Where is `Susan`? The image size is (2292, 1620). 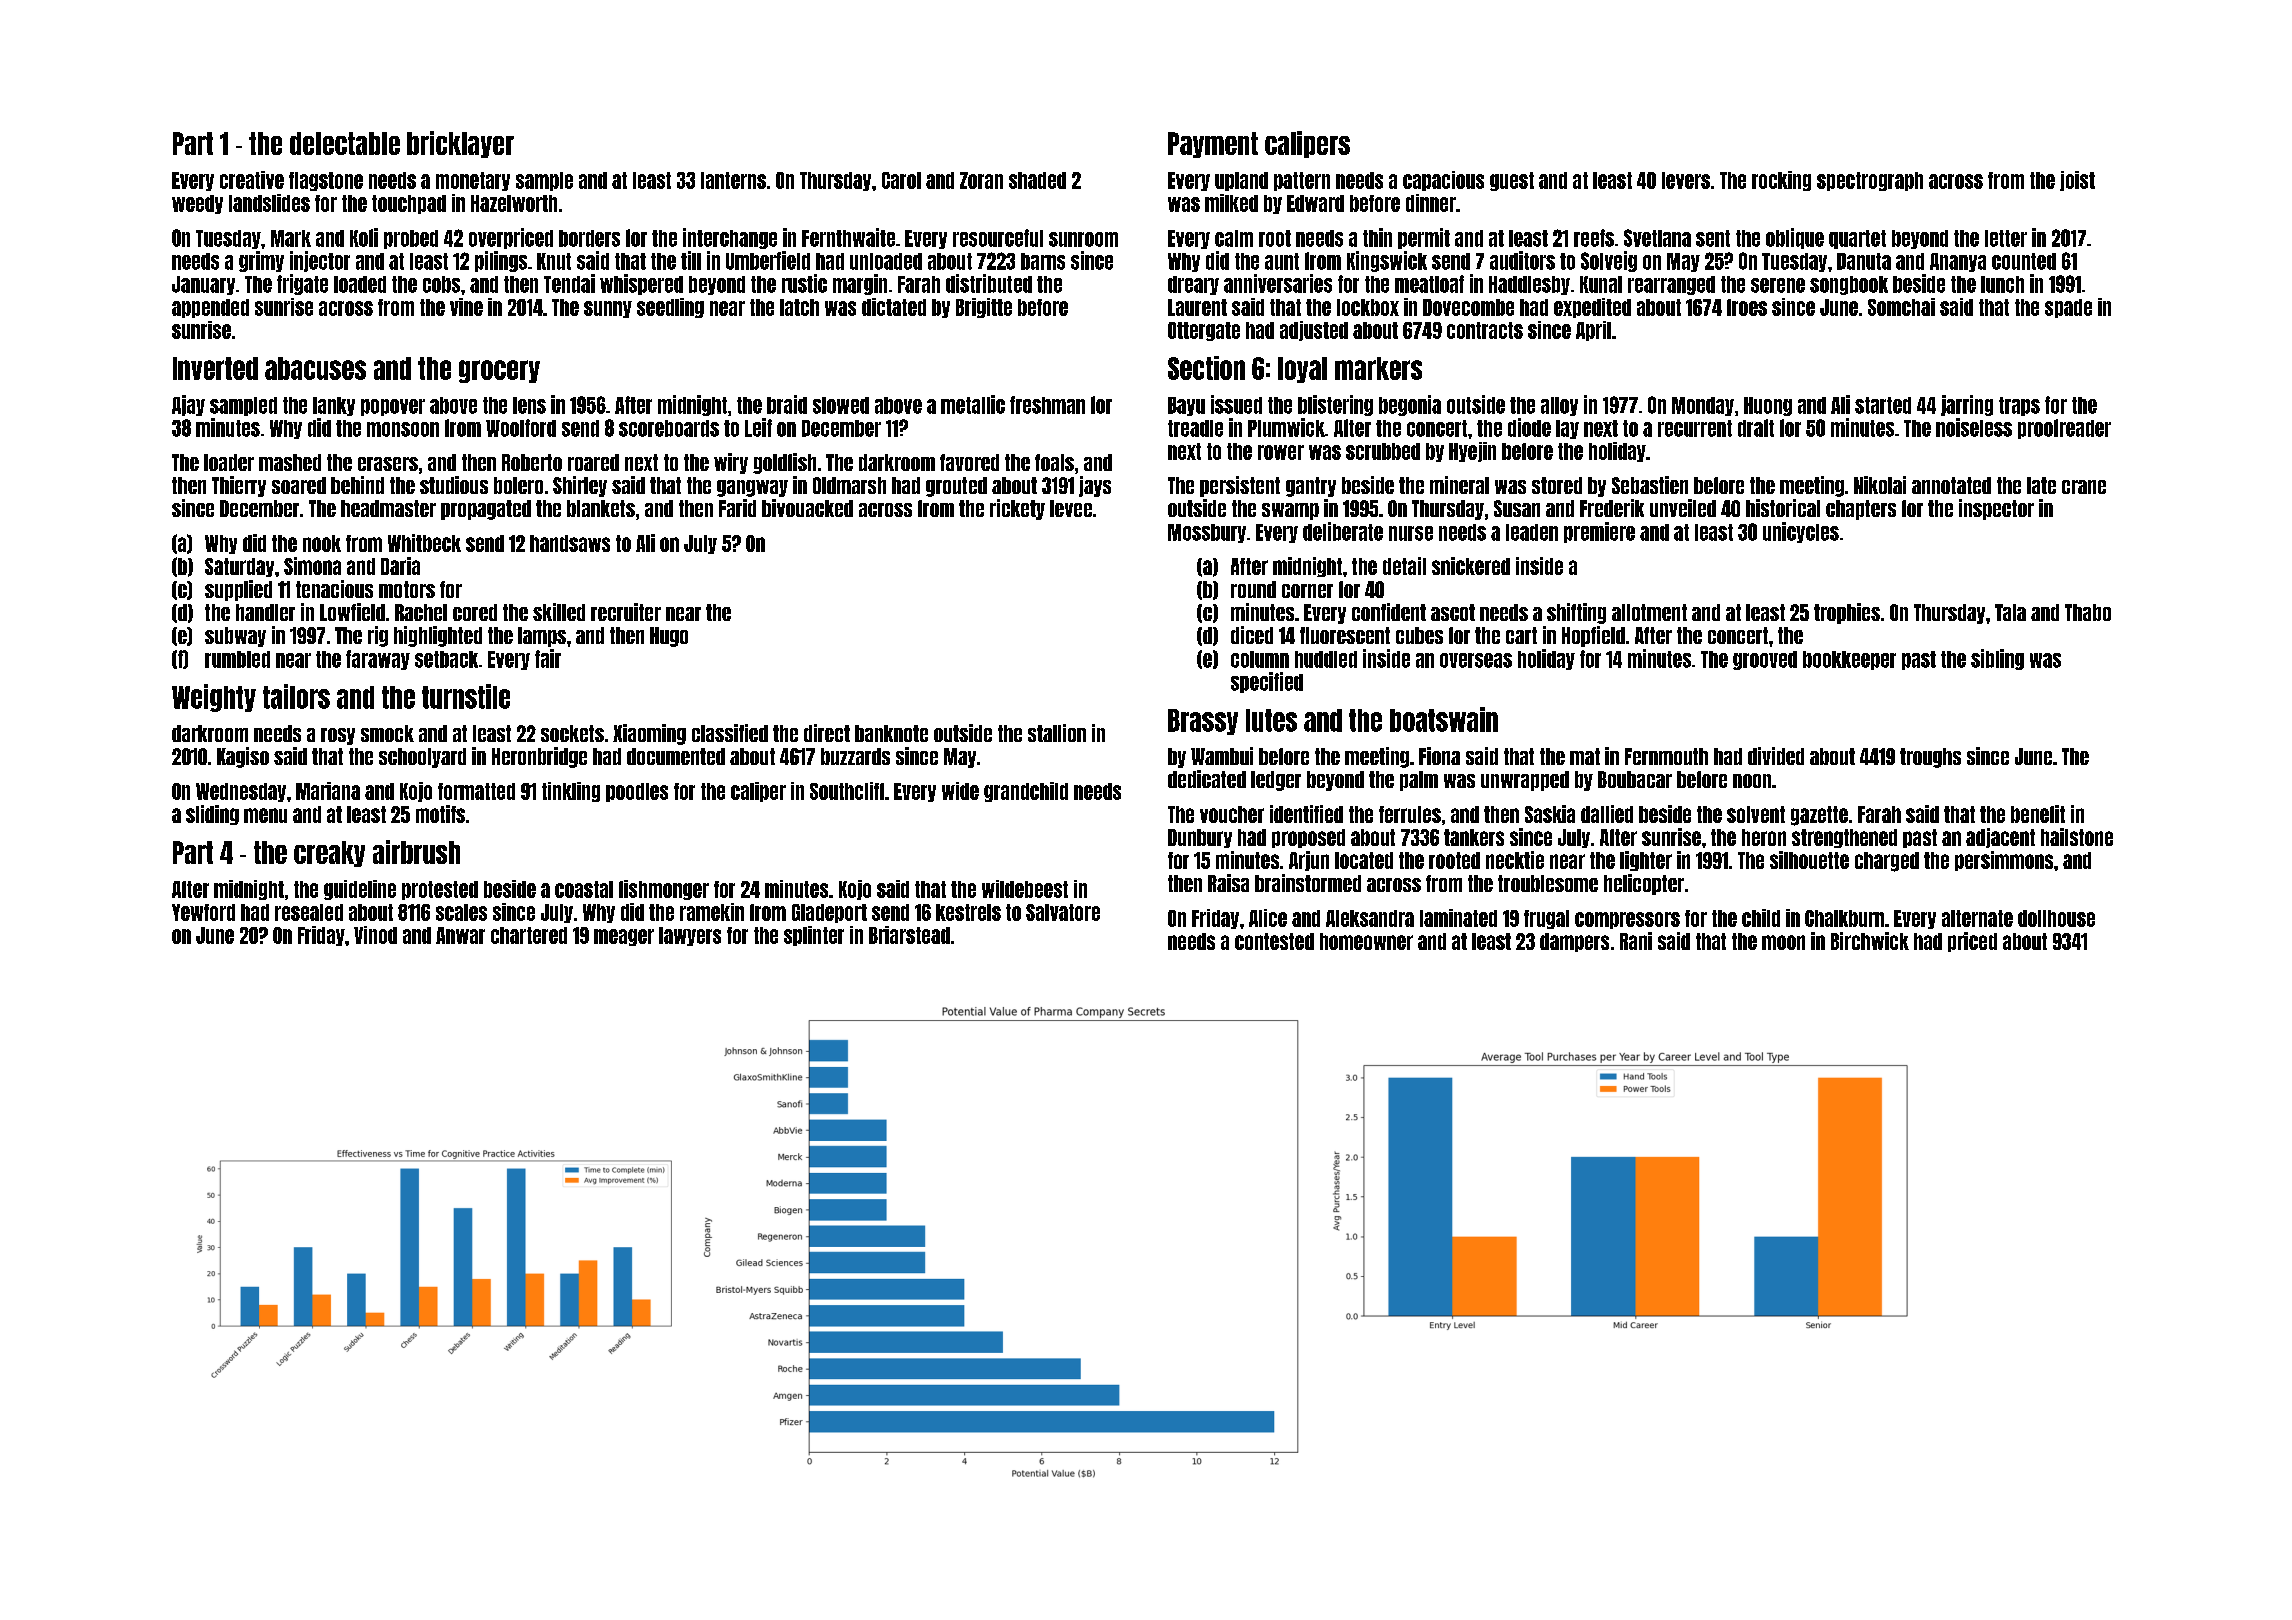 Susan is located at coordinates (1517, 508).
